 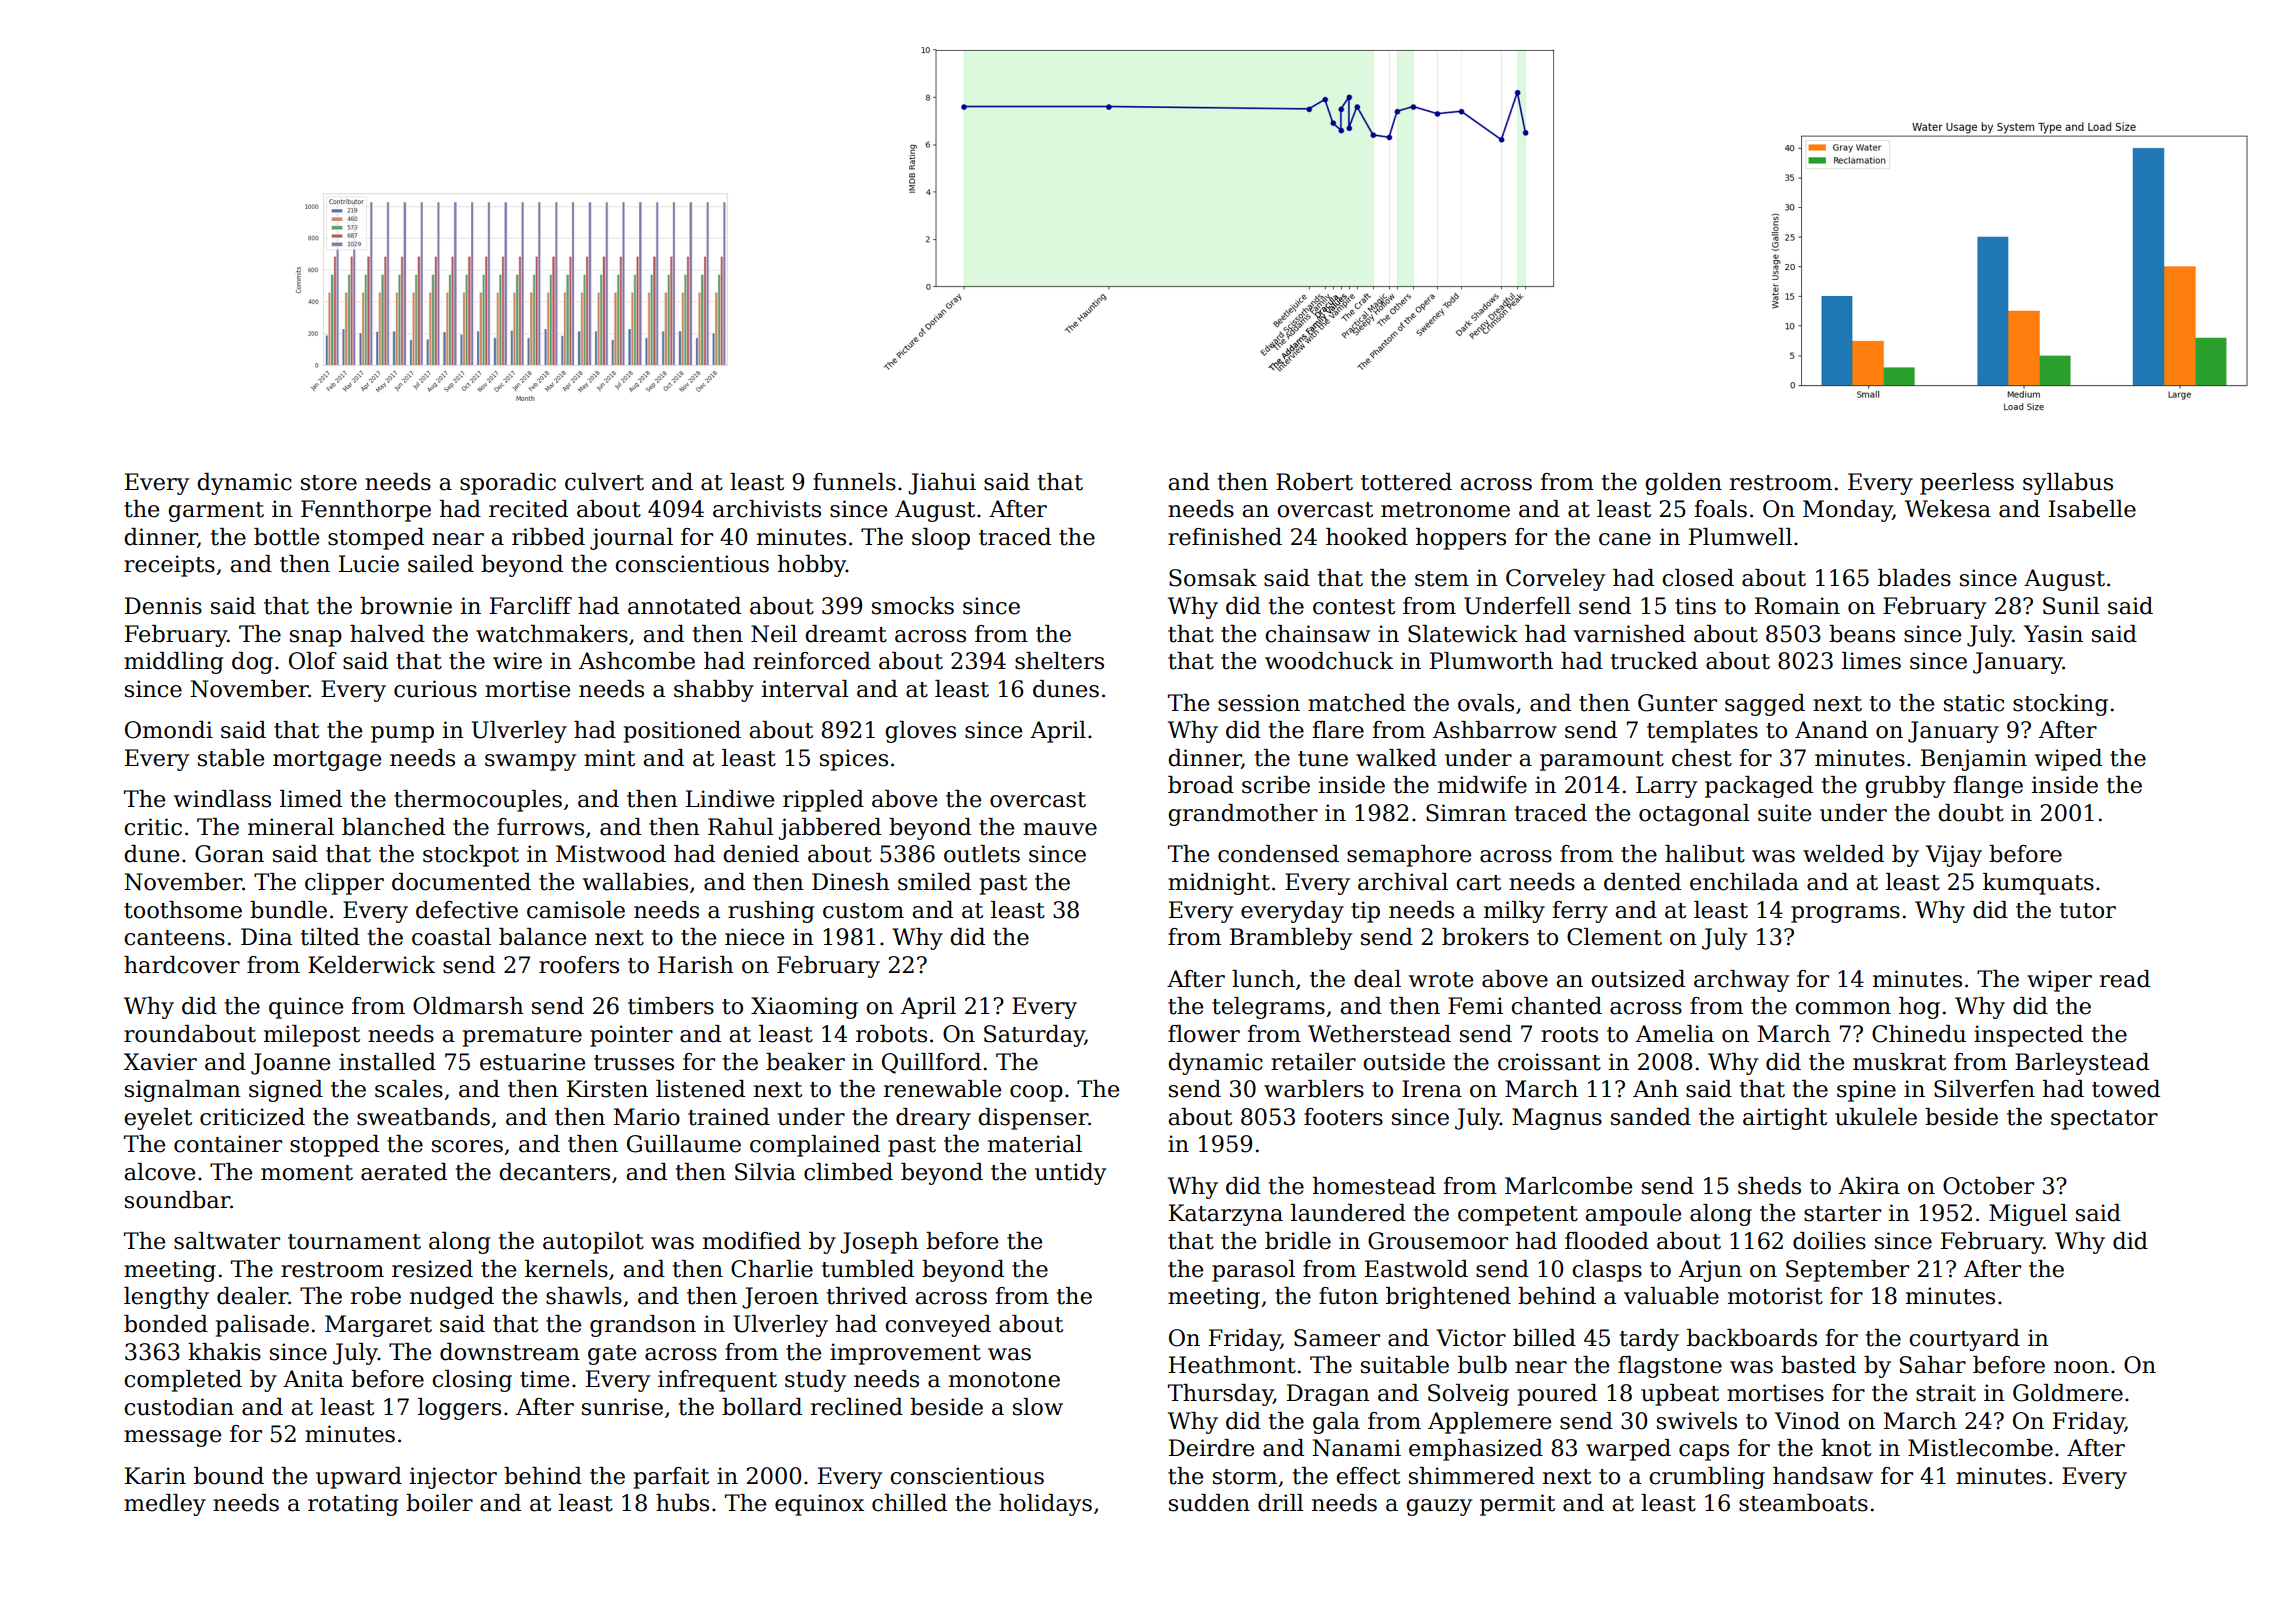 What do you see at coordinates (1651, 1117) in the page?
I see `sanded` at bounding box center [1651, 1117].
